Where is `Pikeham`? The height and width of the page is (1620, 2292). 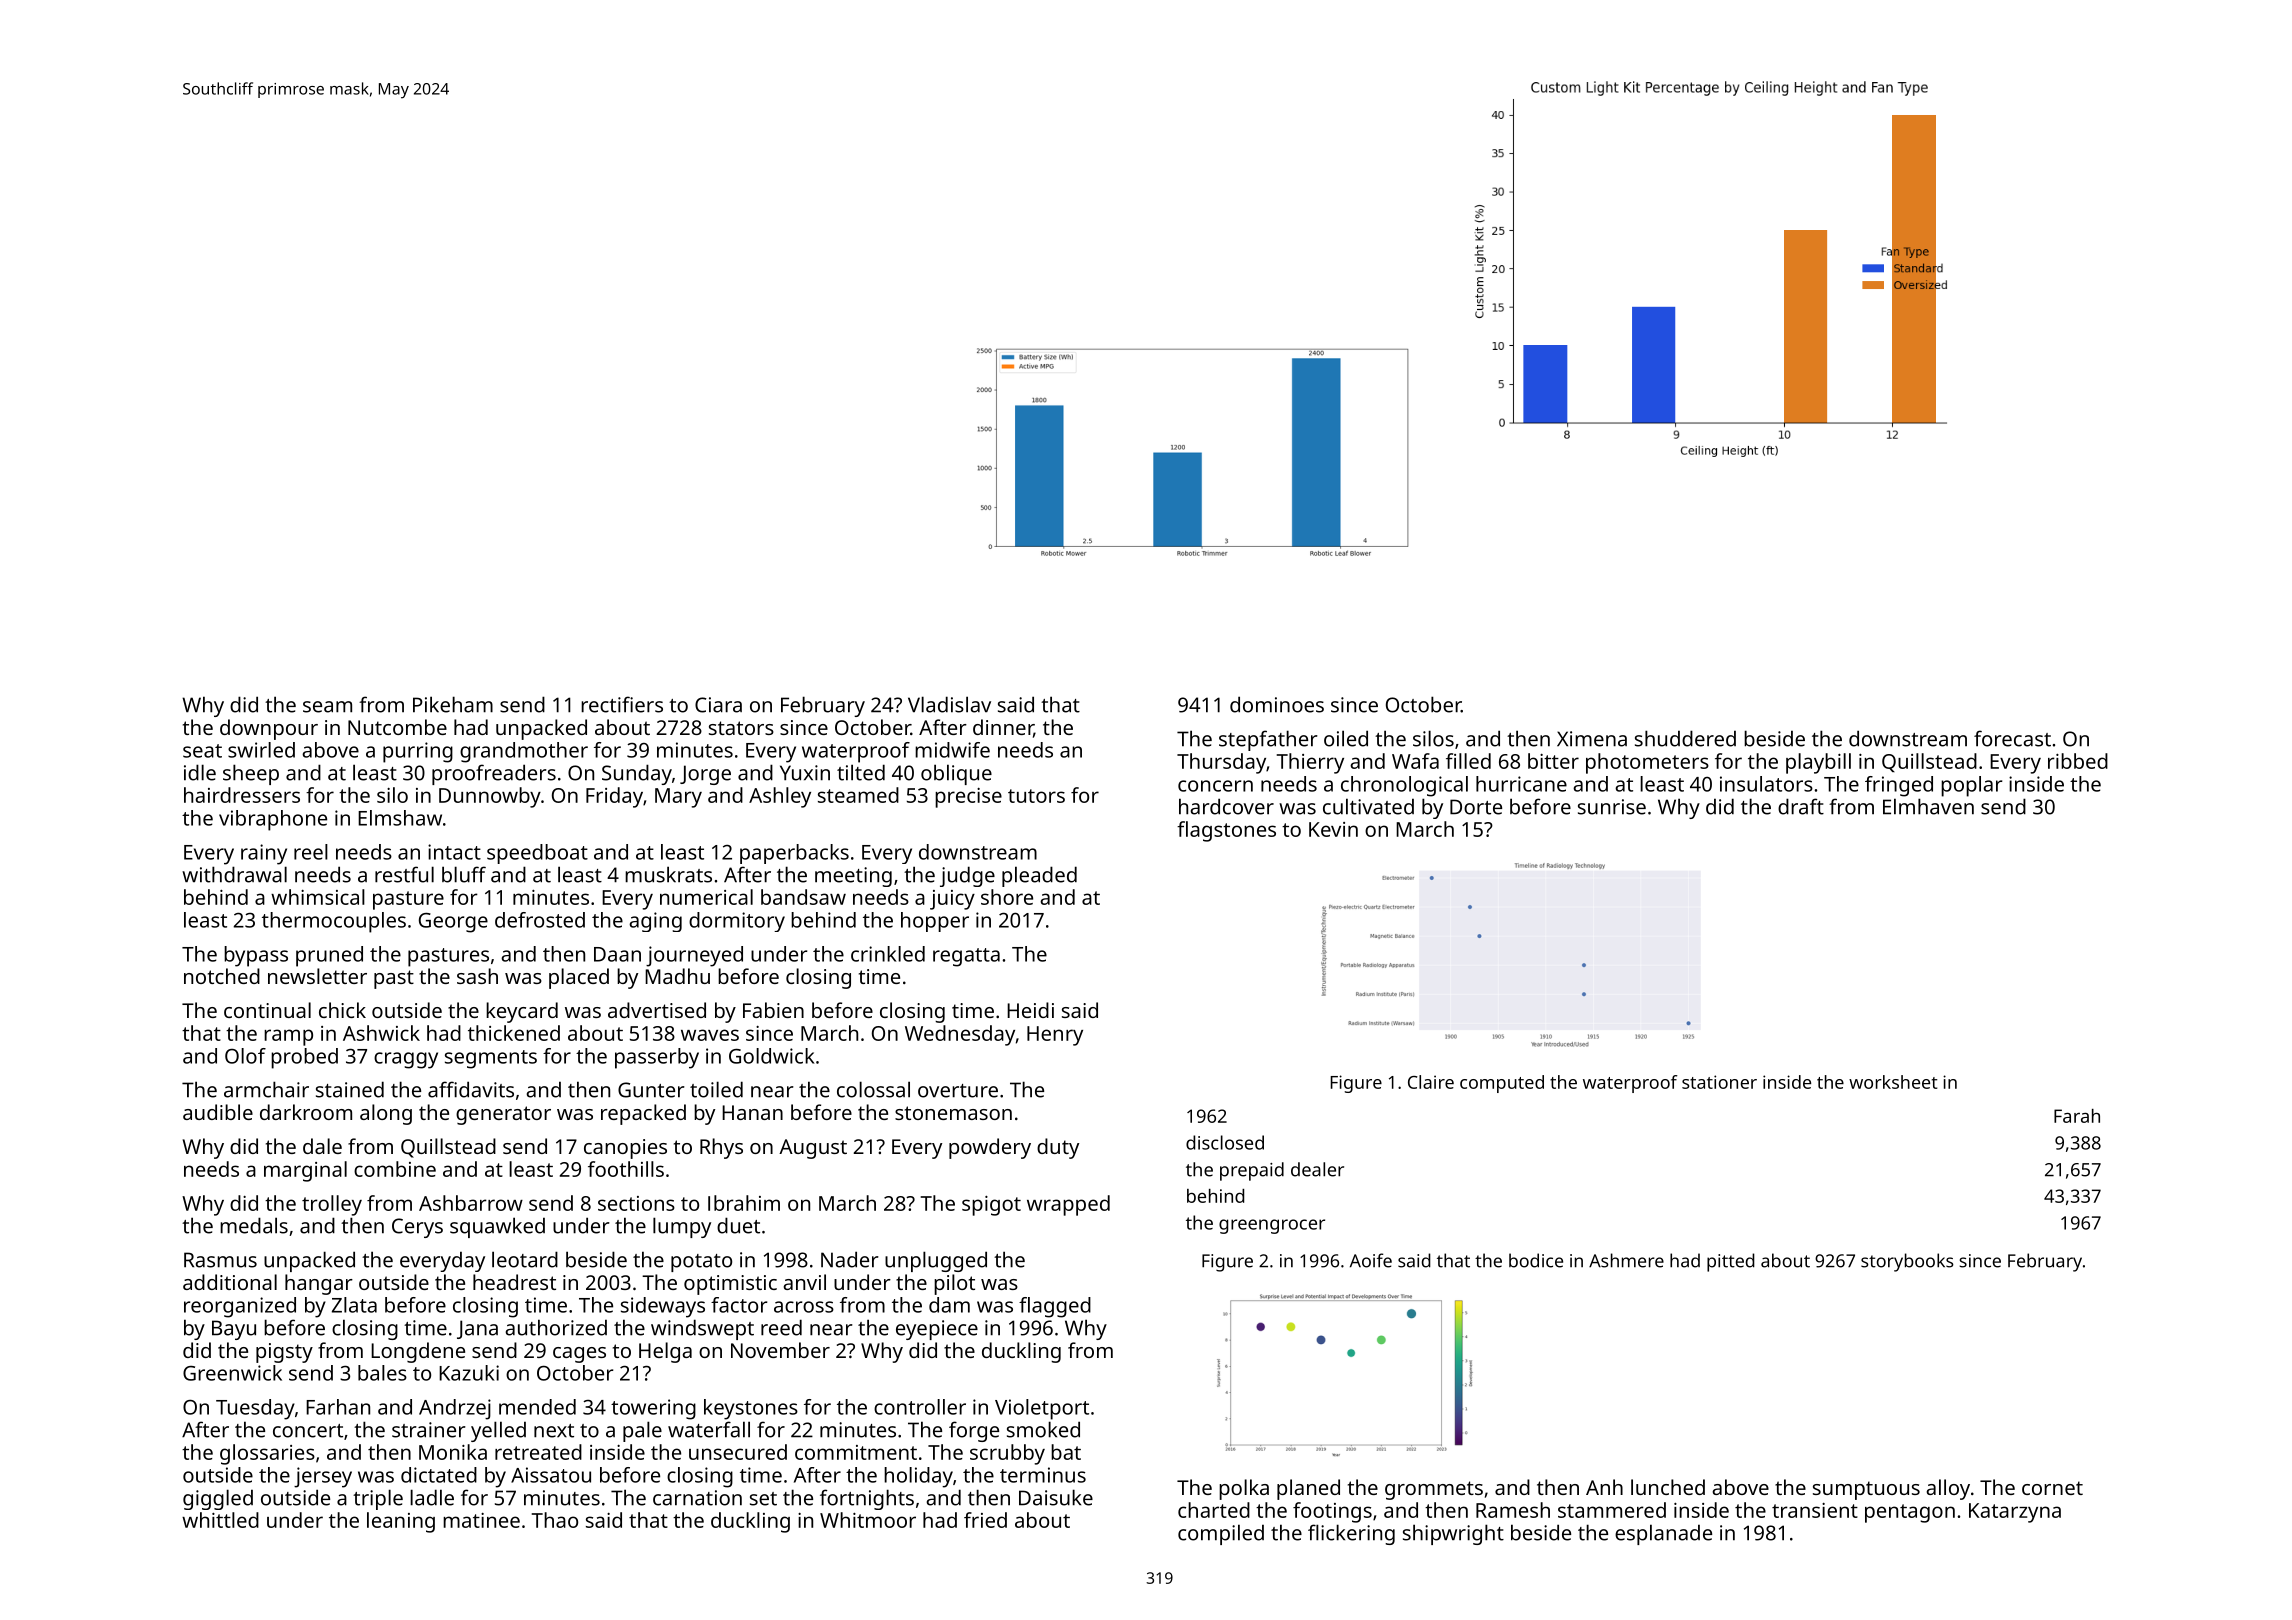
Pikeham is located at coordinates (453, 704).
